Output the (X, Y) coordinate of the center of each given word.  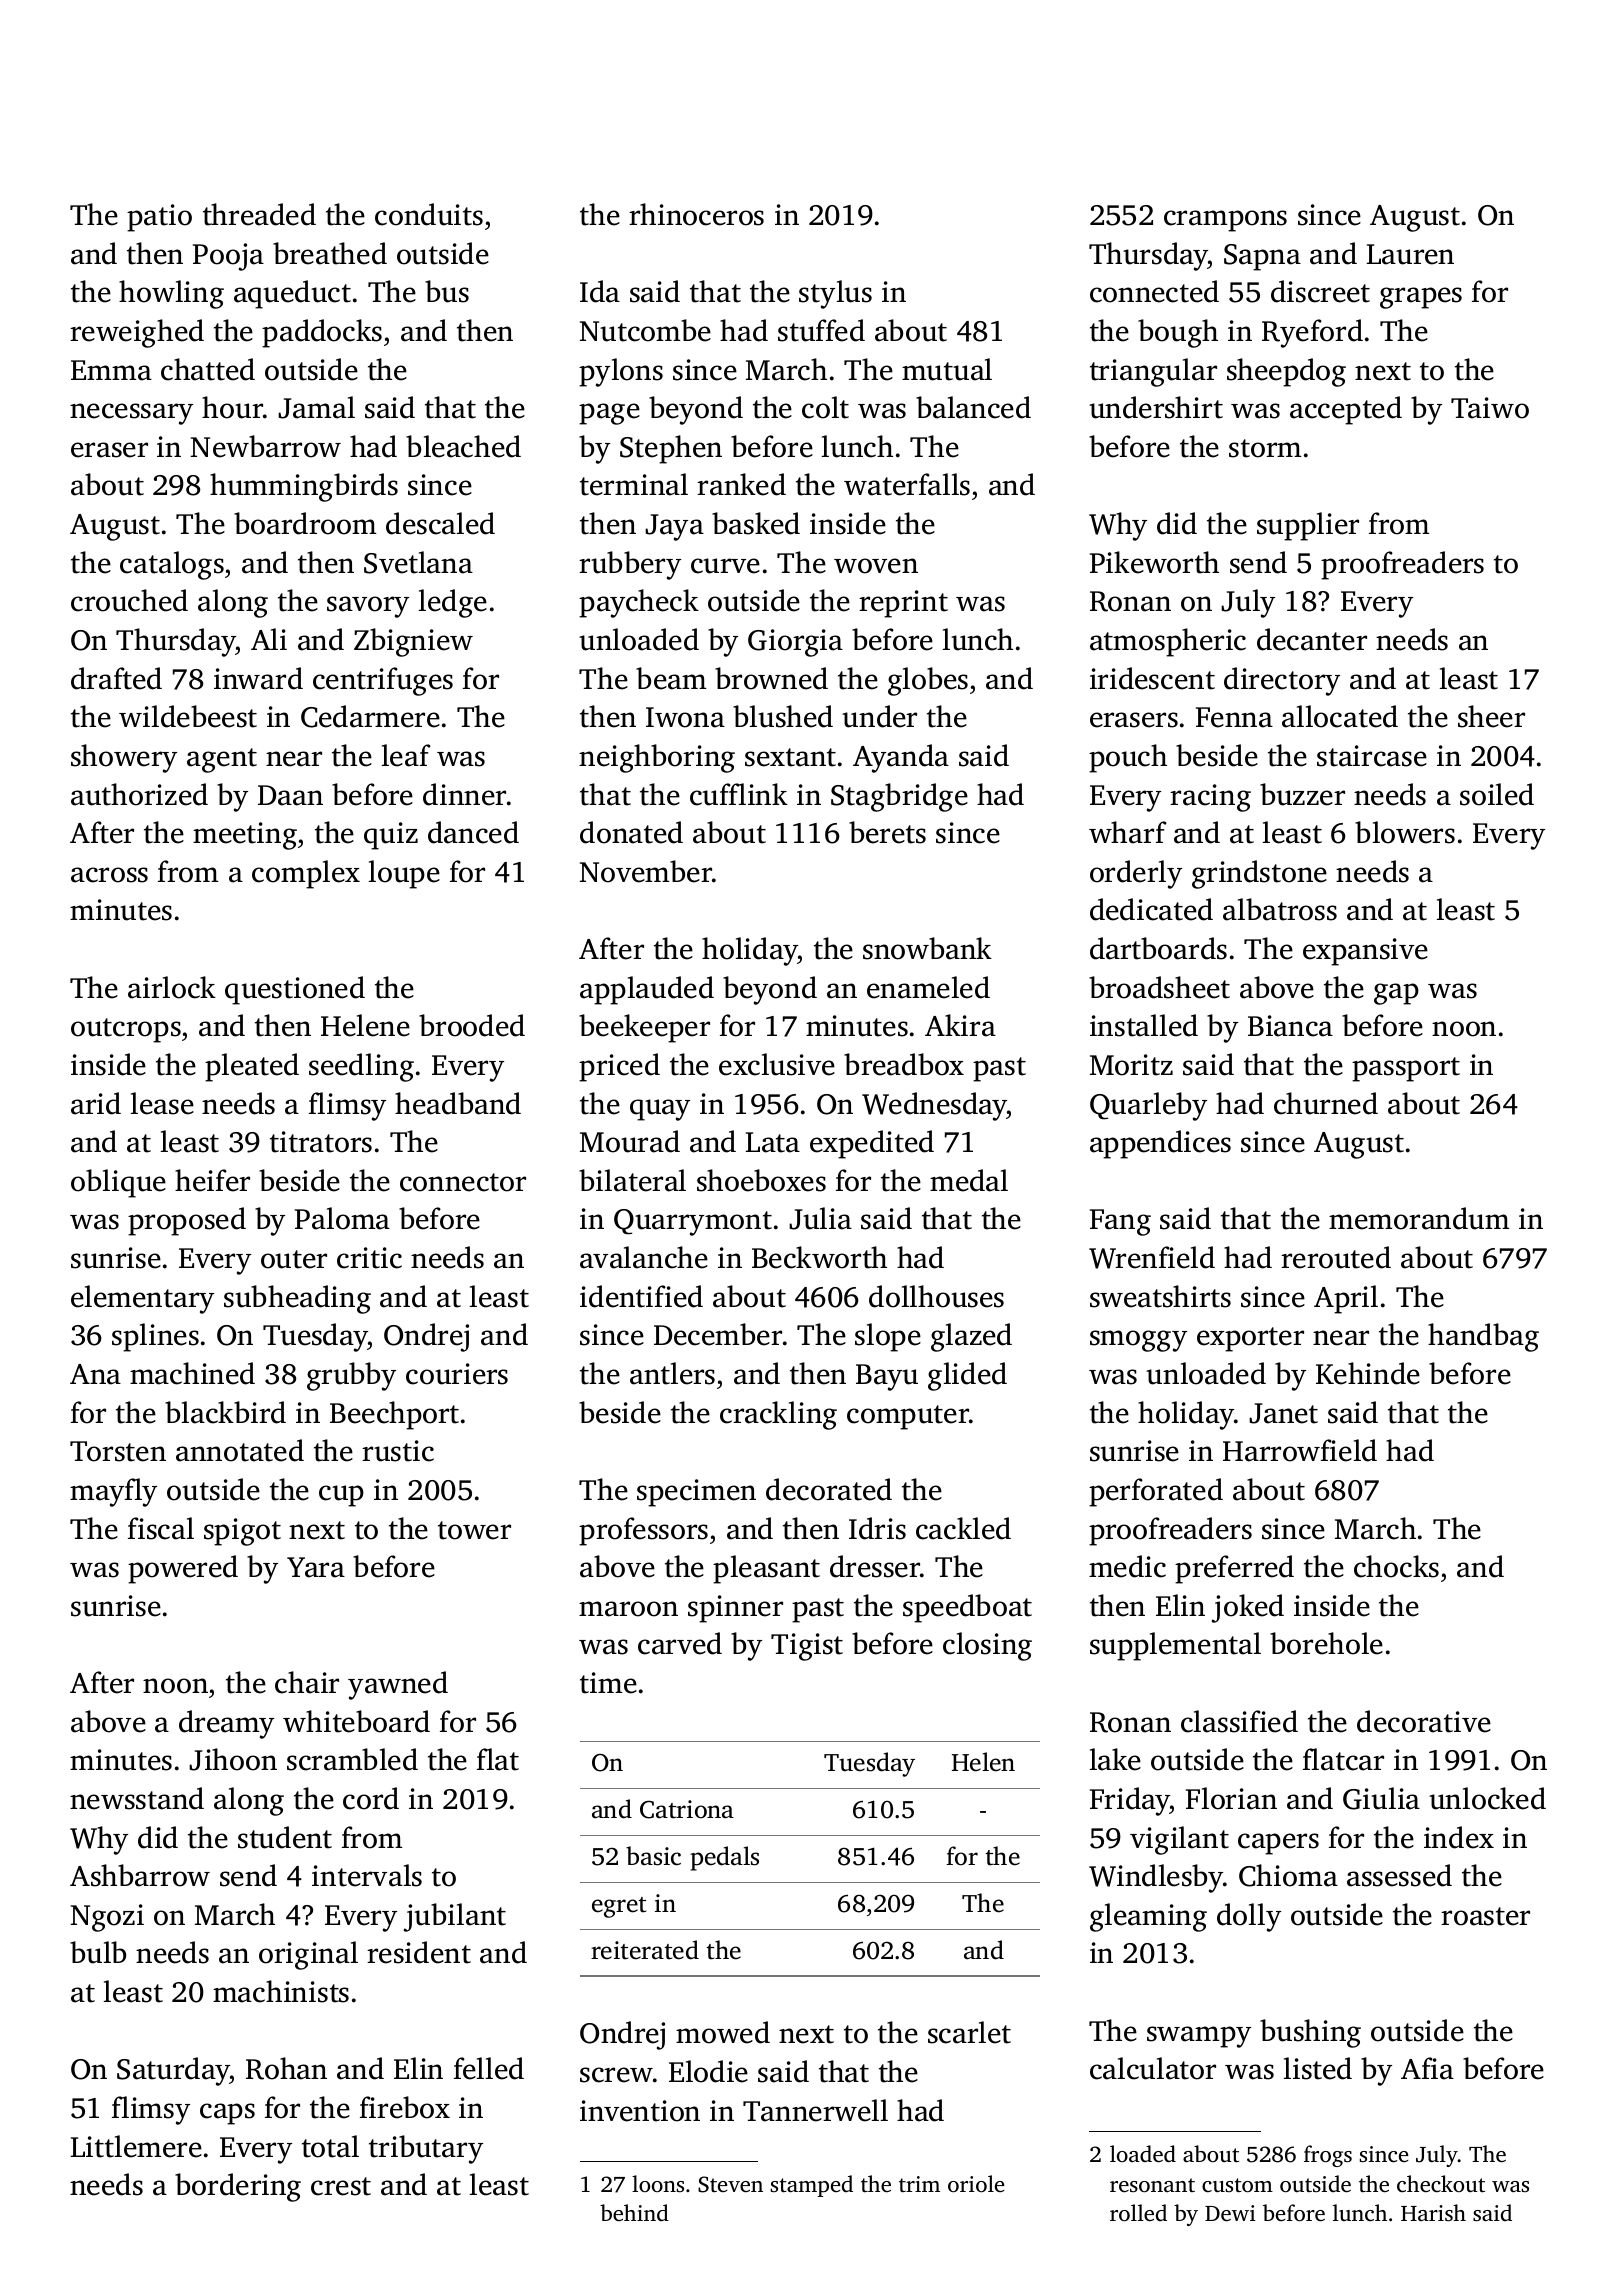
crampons (1225, 221)
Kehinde (1368, 1373)
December (718, 1334)
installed (1144, 1025)
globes (928, 681)
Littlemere (136, 2146)
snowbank (927, 948)
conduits (429, 214)
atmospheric (1168, 642)
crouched (129, 600)
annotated (240, 1450)
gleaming (1148, 1917)
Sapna (1262, 257)
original (308, 1955)
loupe (404, 874)
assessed (1399, 1875)
